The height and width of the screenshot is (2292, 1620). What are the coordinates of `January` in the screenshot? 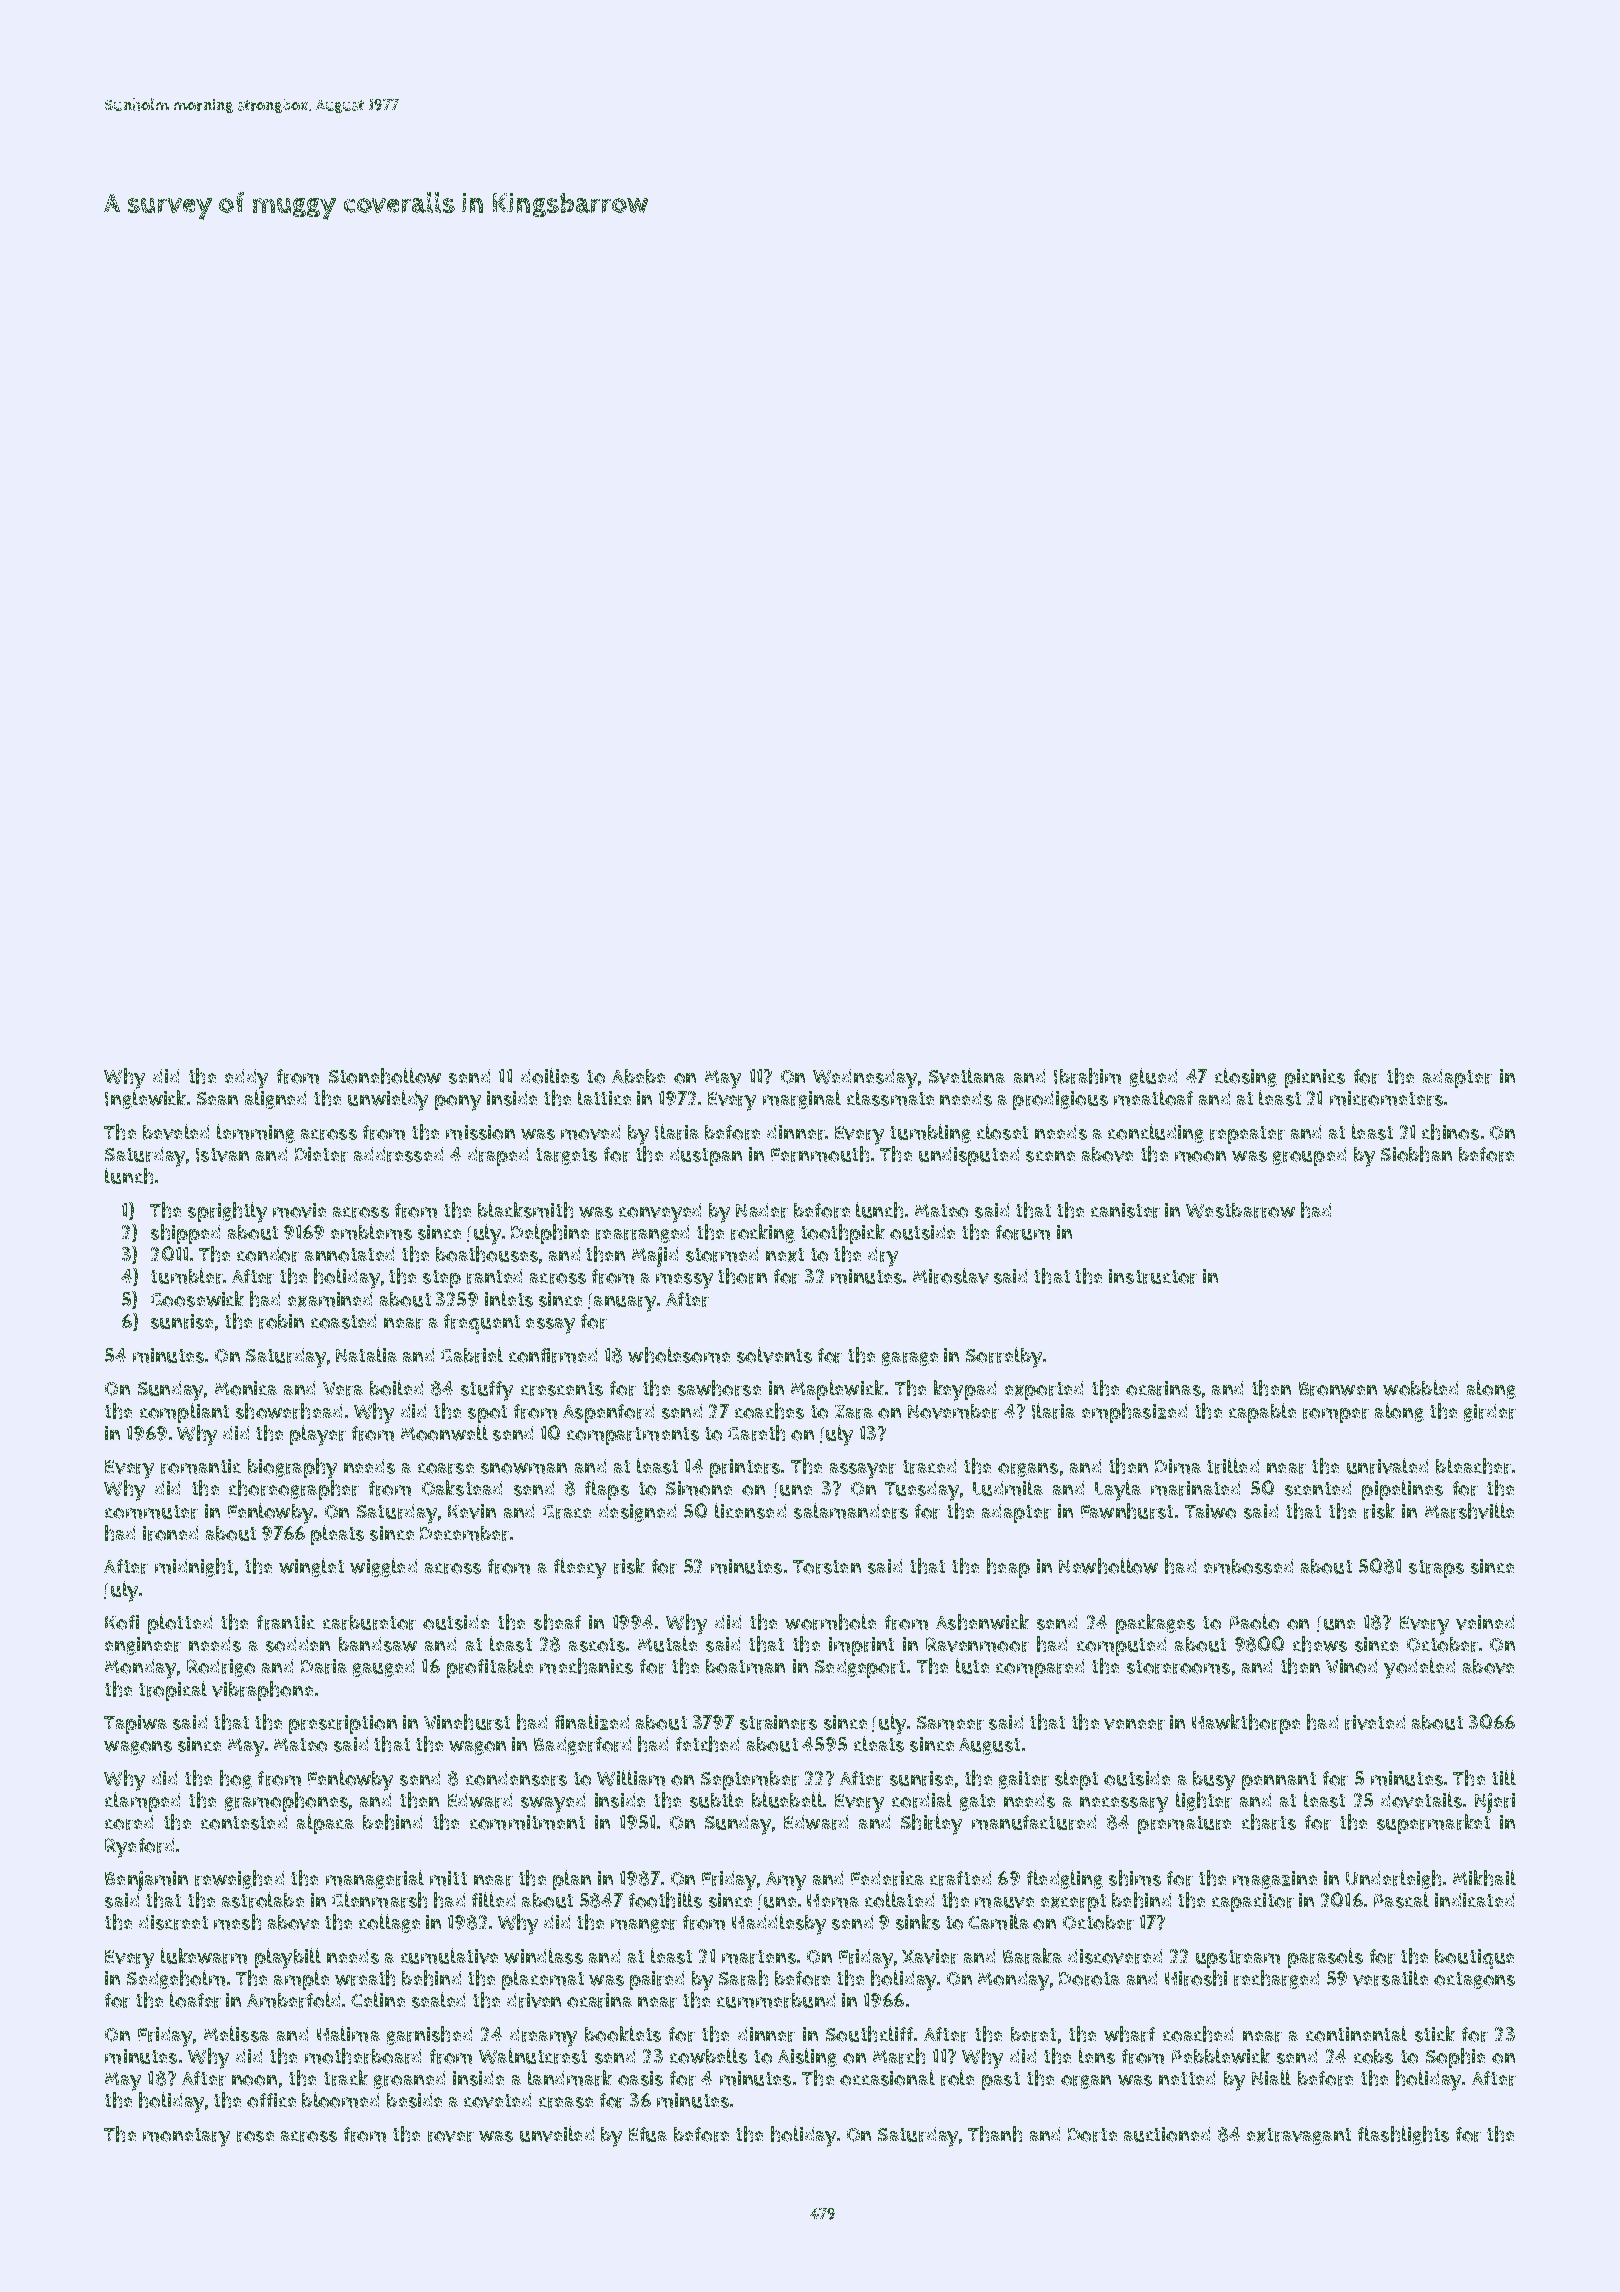 It's located at (622, 1302).
